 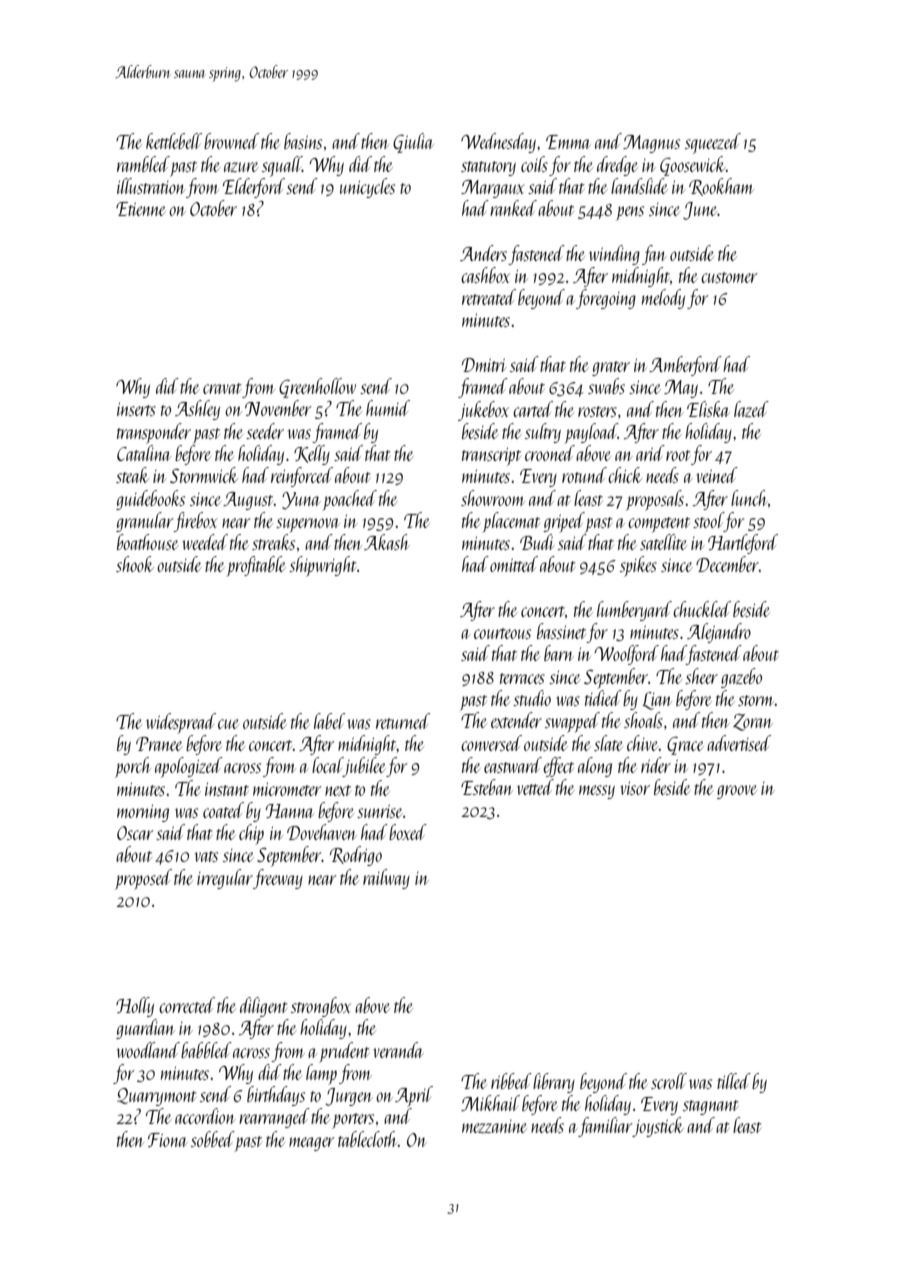 I want to click on steak, so click(x=132, y=475).
